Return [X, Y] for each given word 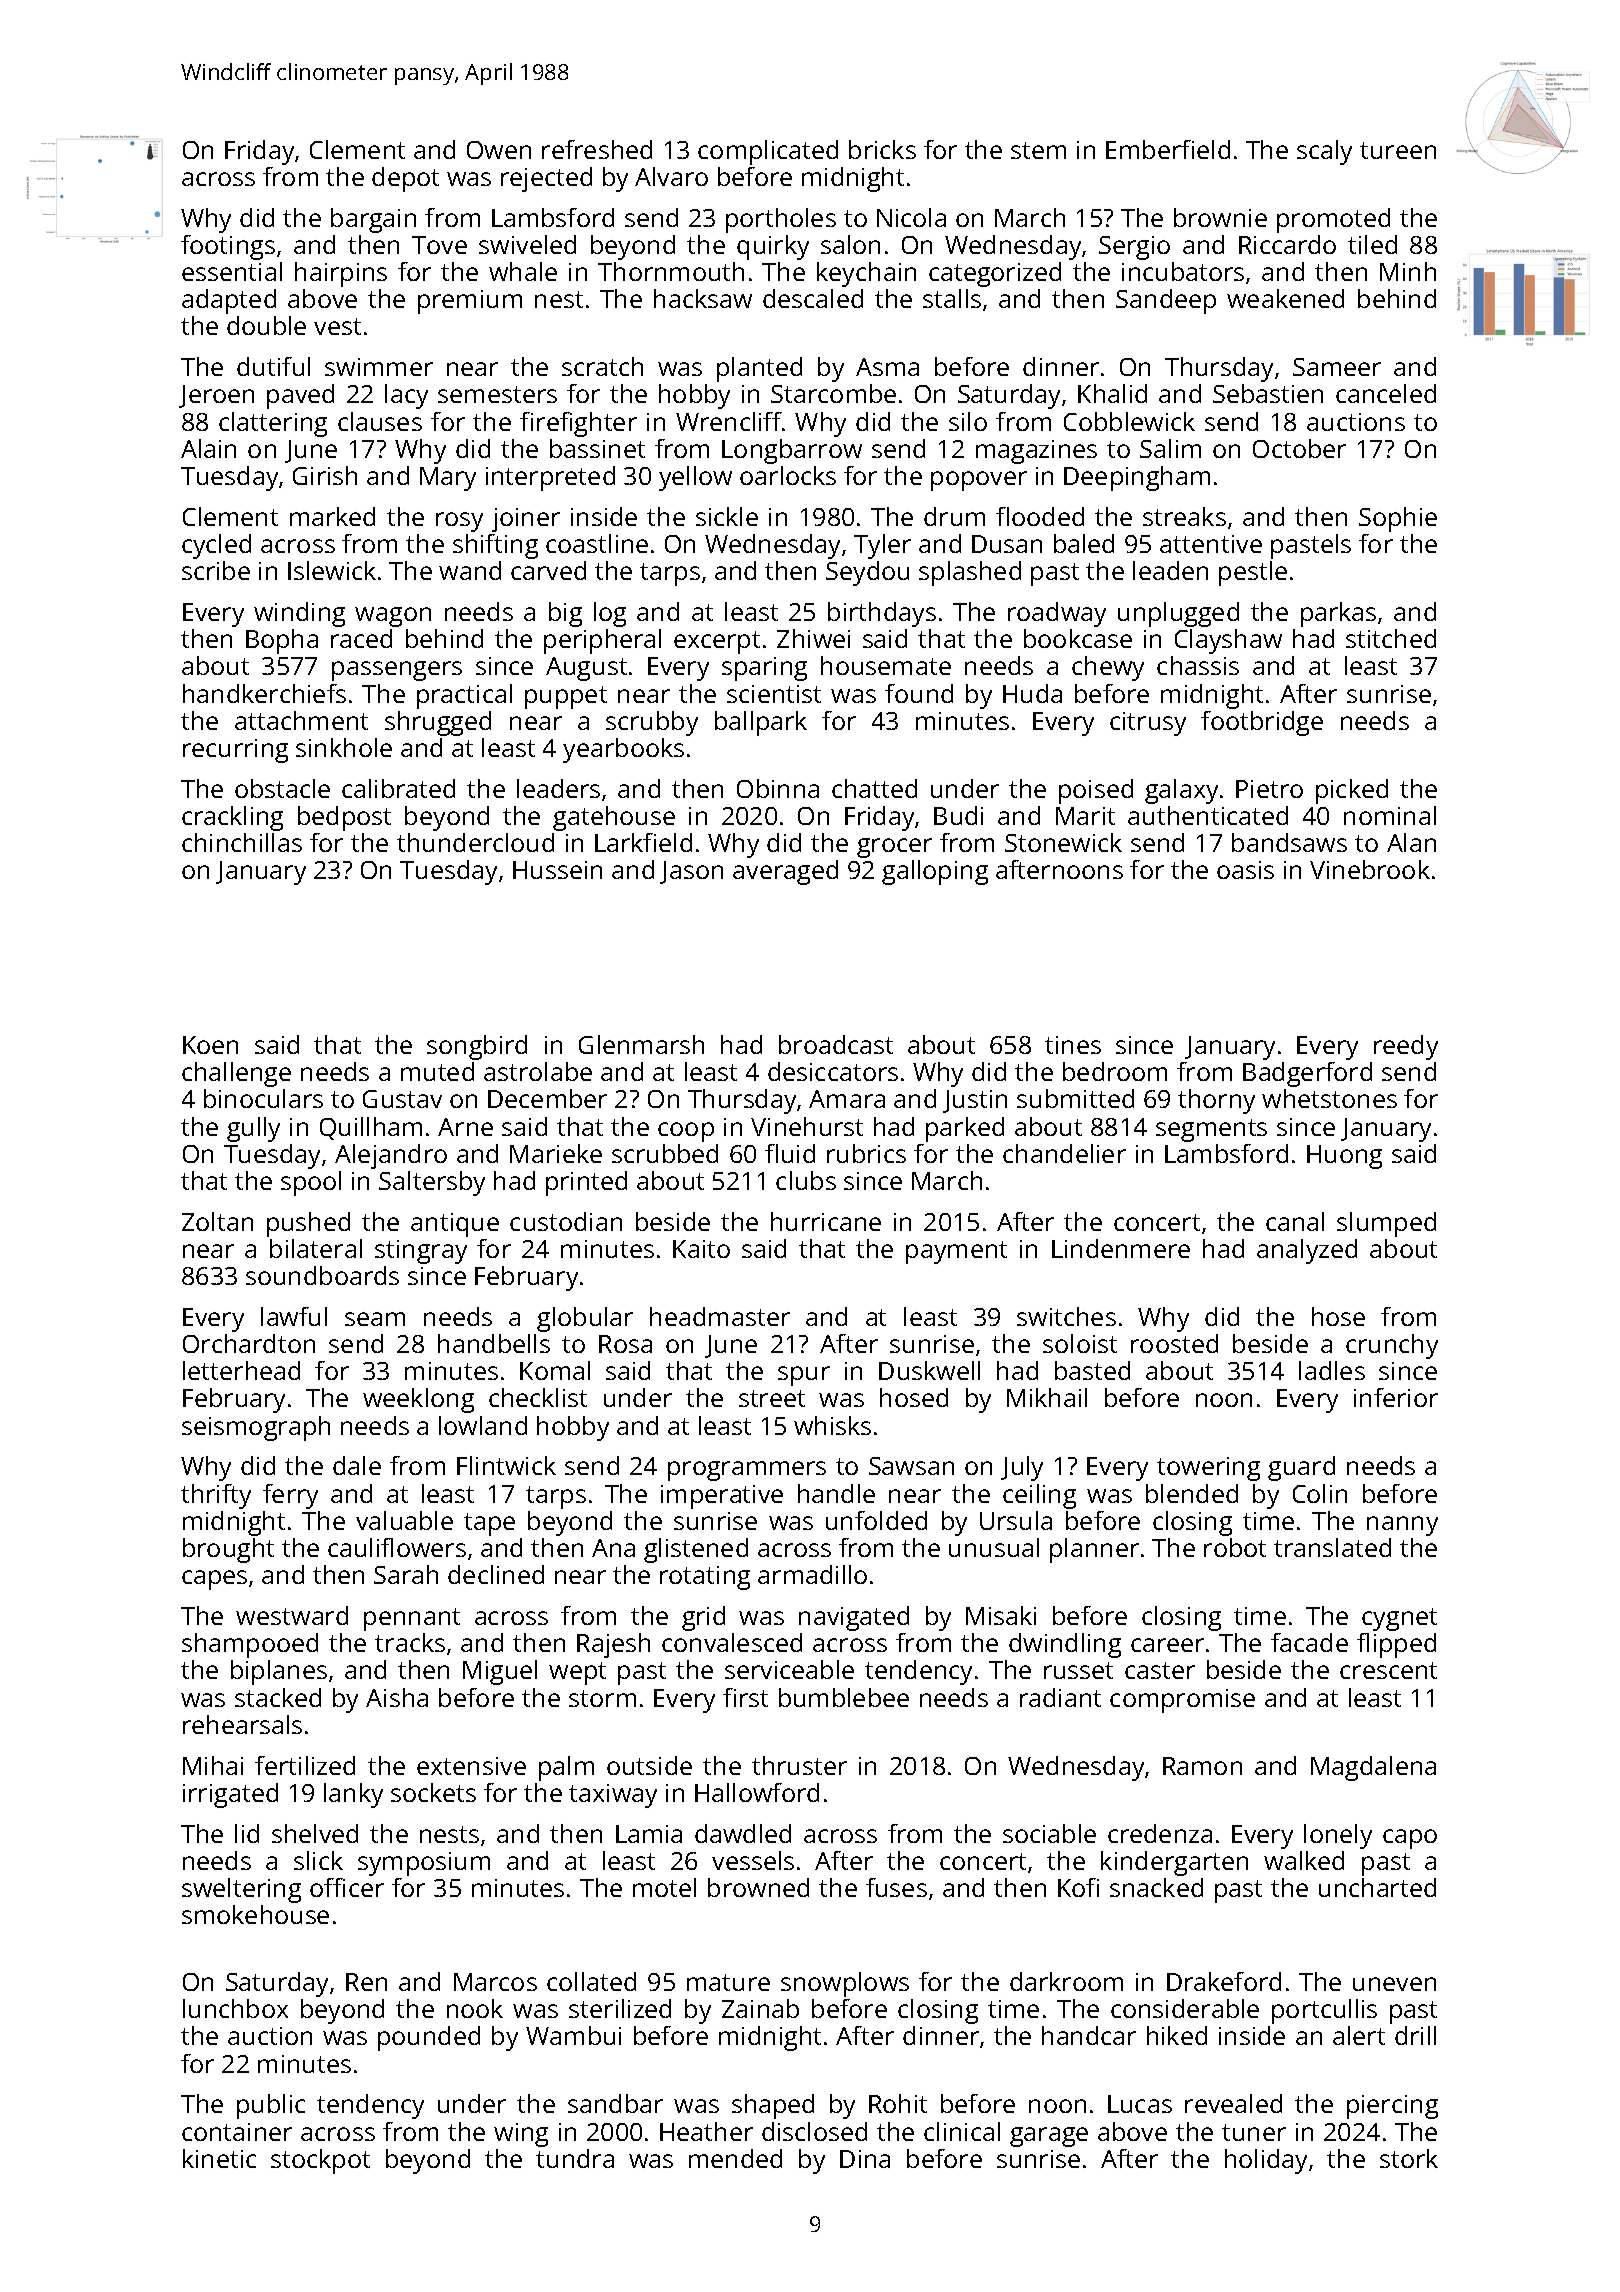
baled [1084, 543]
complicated [768, 152]
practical [464, 696]
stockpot [320, 2161]
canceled [1386, 393]
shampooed [250, 1645]
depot [405, 179]
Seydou [867, 573]
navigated [854, 1618]
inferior [1396, 1397]
